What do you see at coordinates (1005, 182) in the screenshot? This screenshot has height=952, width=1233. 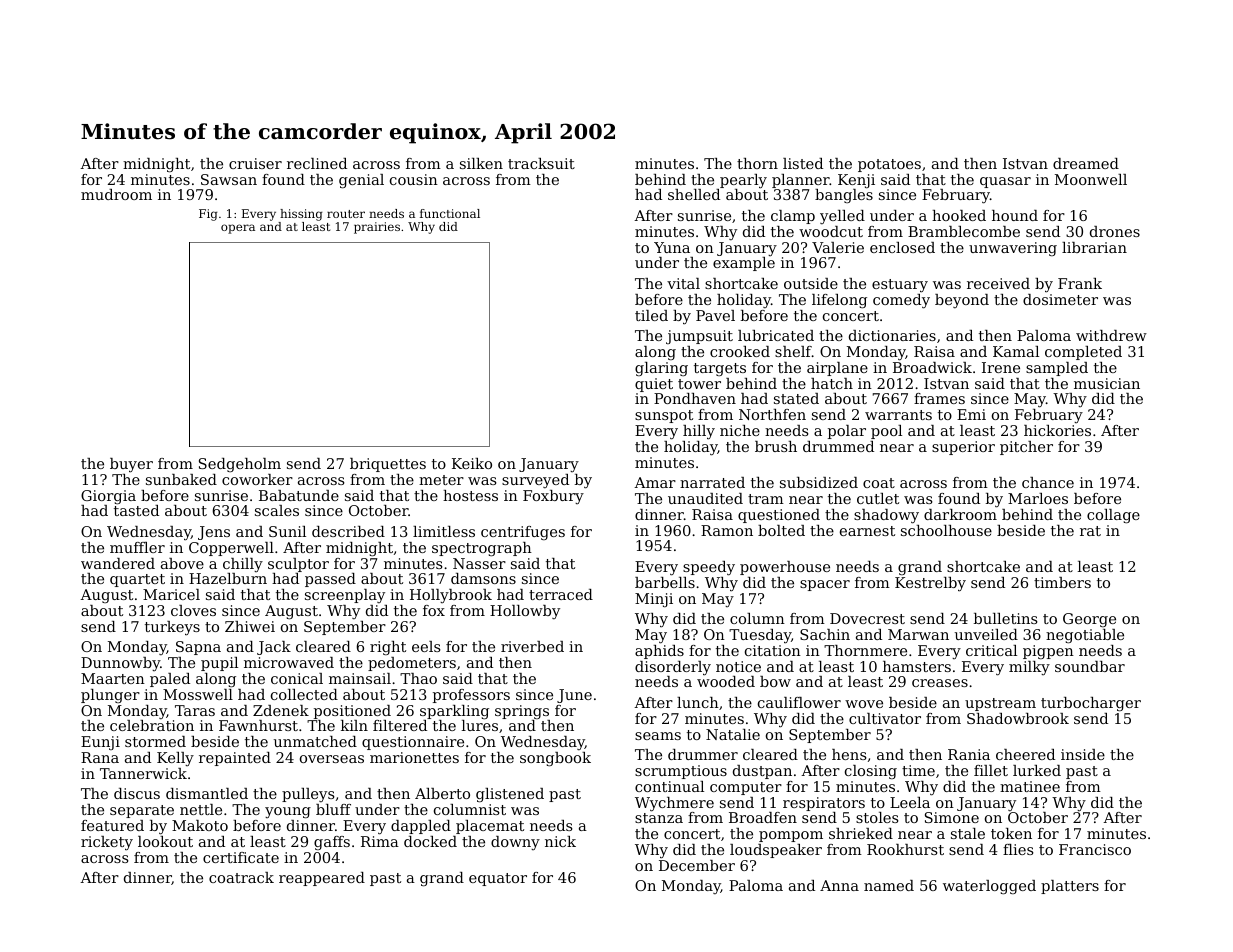 I see `quasar` at bounding box center [1005, 182].
